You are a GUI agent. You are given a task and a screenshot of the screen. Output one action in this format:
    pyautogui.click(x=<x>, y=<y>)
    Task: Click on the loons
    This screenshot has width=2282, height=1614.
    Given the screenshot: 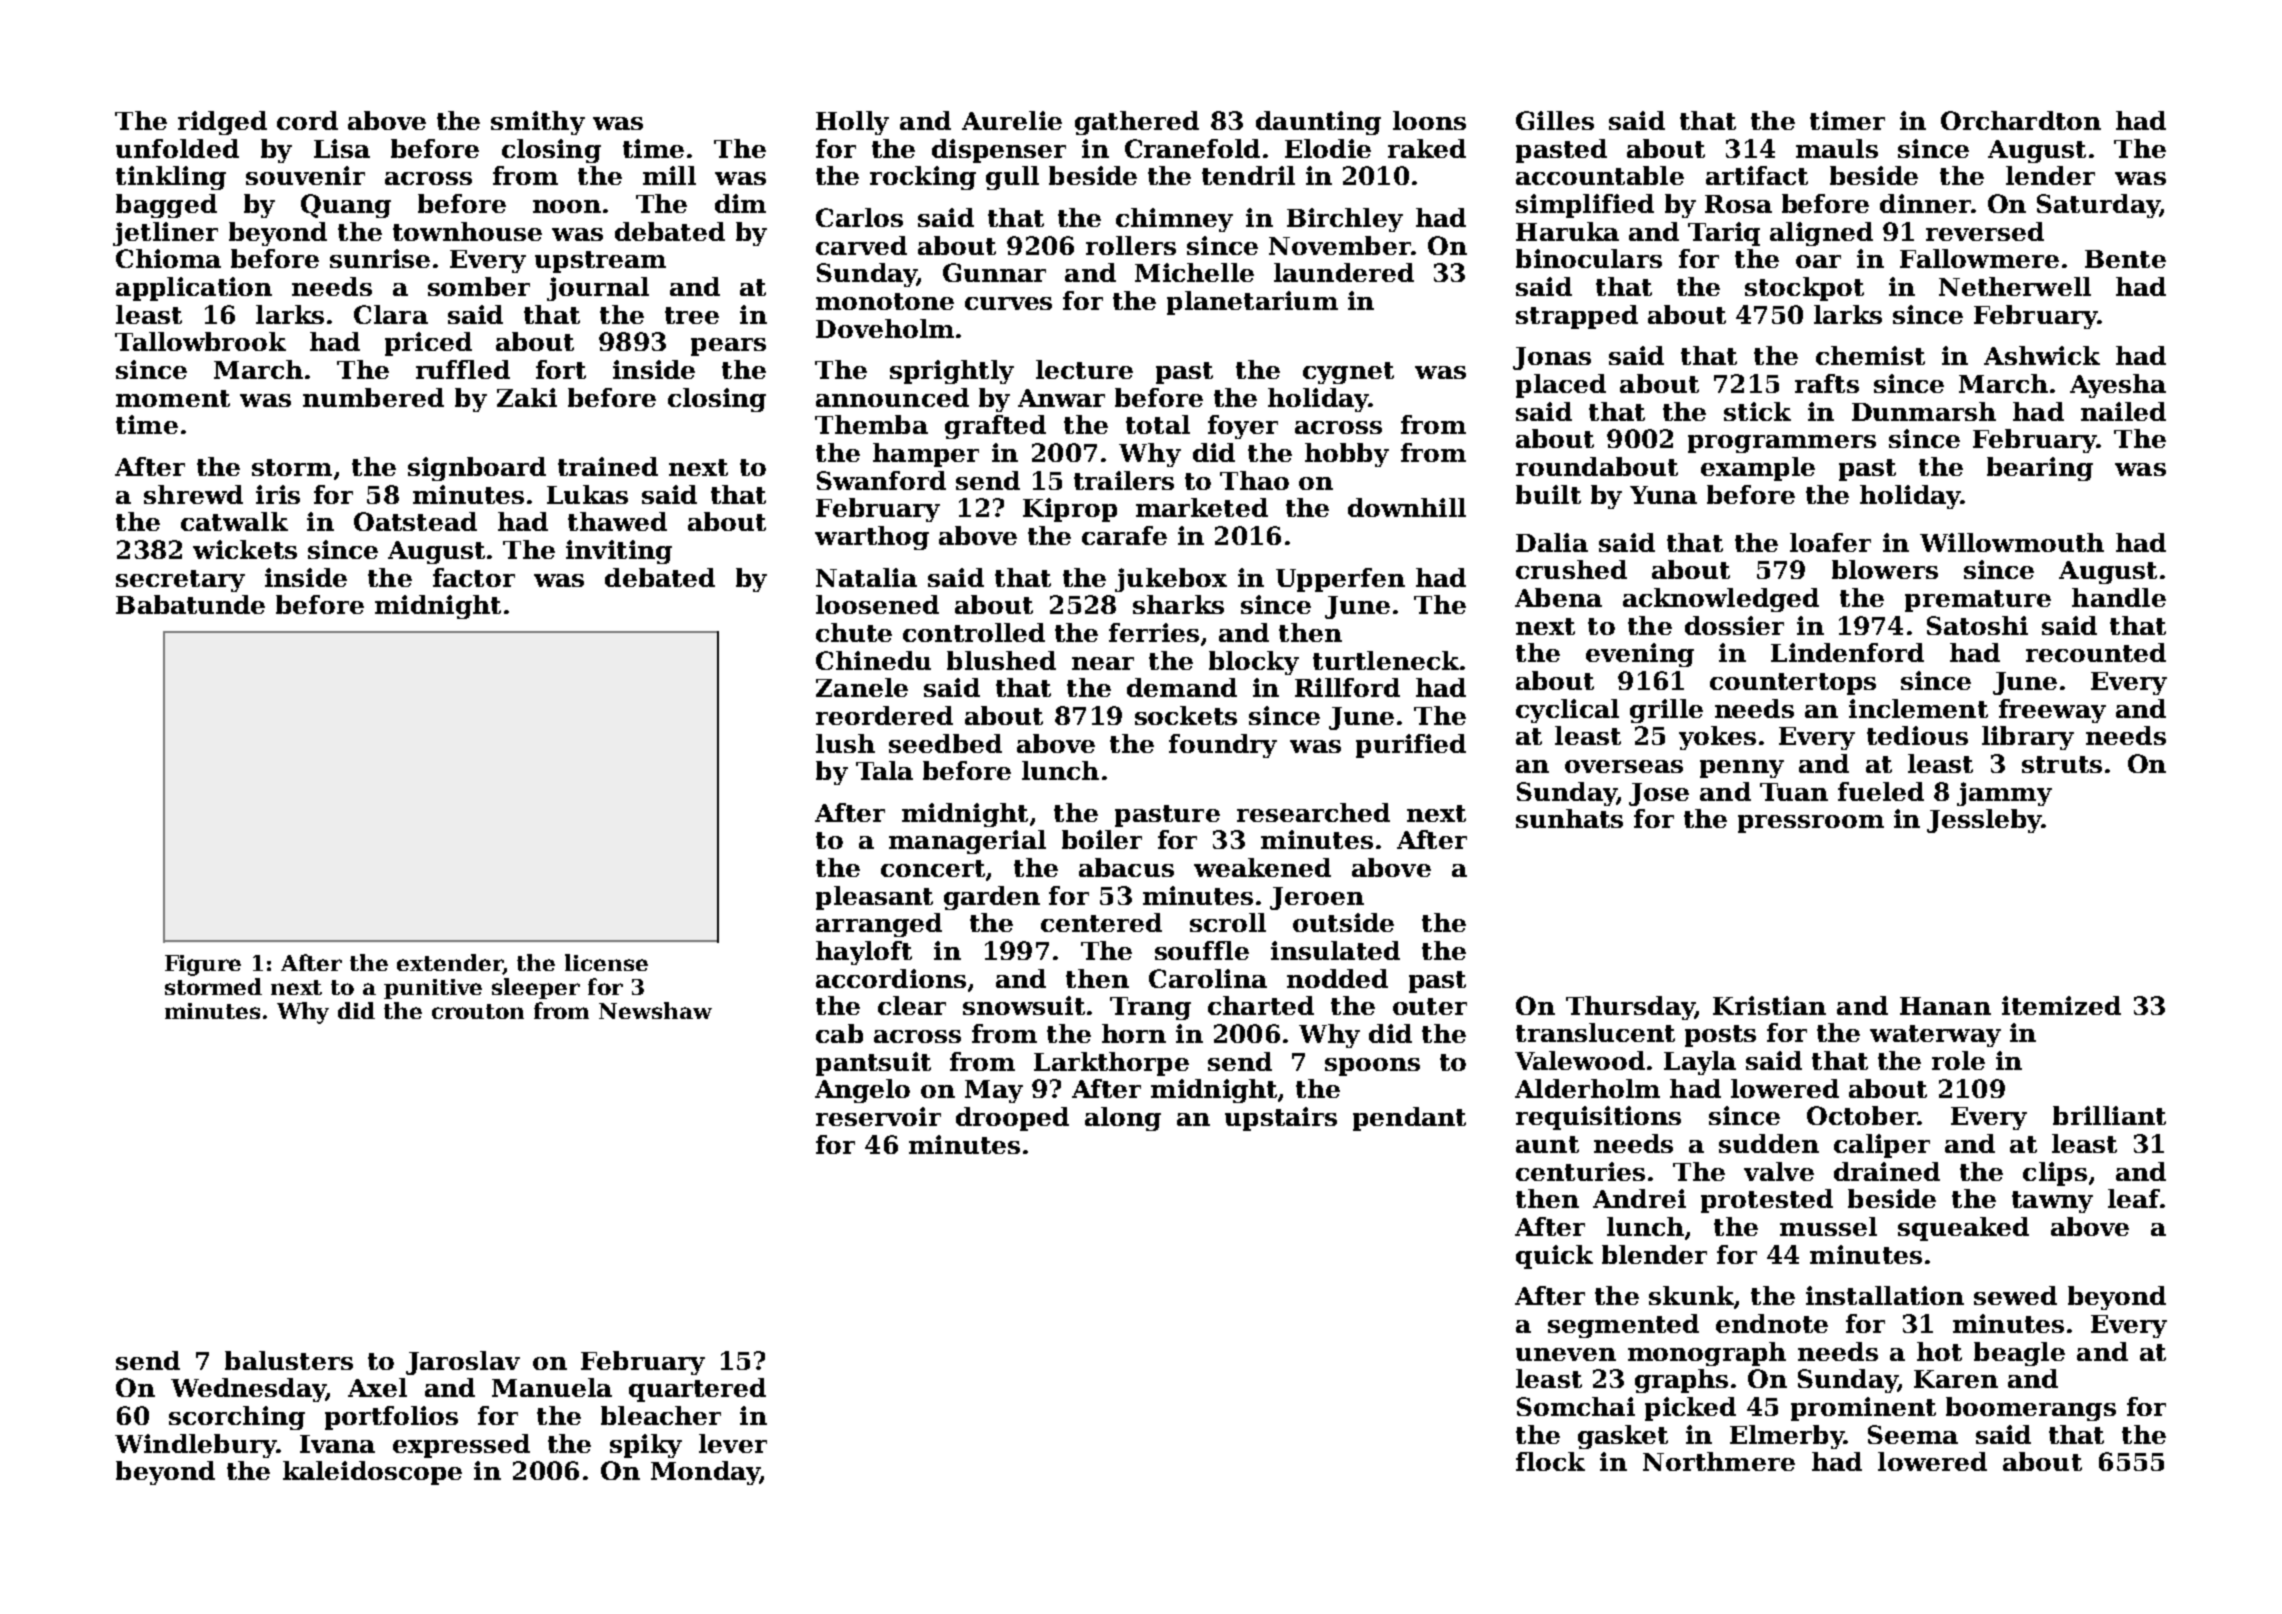 What is the action you would take?
    pyautogui.click(x=1429, y=120)
